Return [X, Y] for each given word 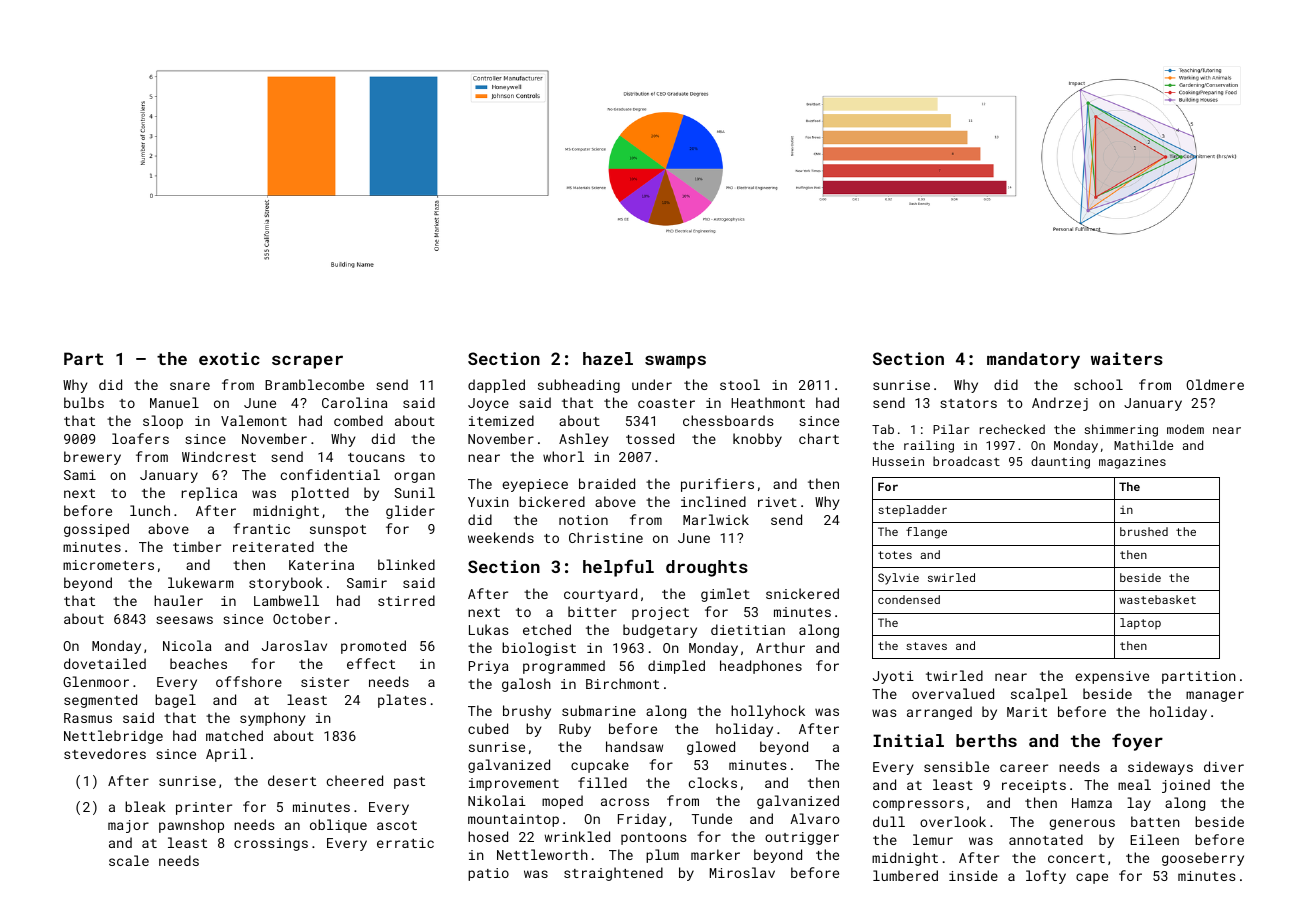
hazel [608, 358]
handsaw [634, 746]
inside [973, 875]
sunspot [338, 531]
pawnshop [191, 826]
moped [562, 802]
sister [325, 682]
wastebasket [1157, 599]
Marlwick [716, 519]
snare [190, 386]
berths [986, 740]
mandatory [1033, 360]
